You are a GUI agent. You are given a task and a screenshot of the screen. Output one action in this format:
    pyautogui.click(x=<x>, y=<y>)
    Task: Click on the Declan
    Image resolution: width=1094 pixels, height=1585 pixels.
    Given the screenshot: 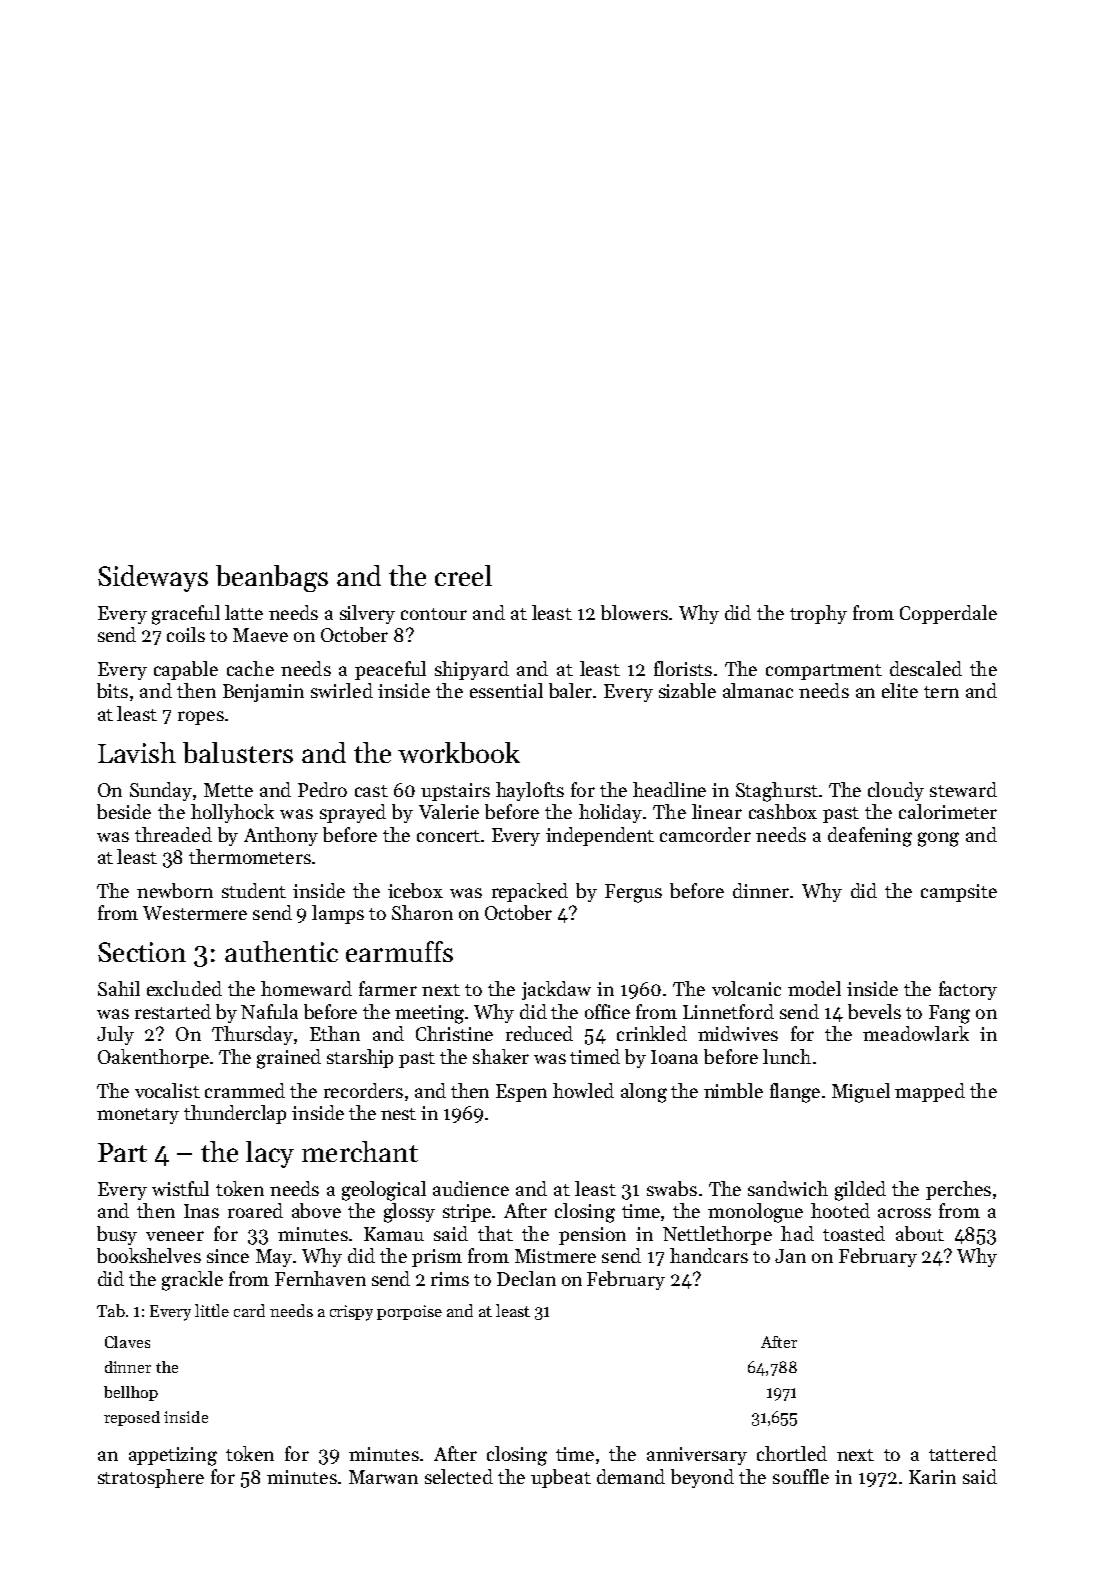 What is the action you would take?
    pyautogui.click(x=526, y=1278)
